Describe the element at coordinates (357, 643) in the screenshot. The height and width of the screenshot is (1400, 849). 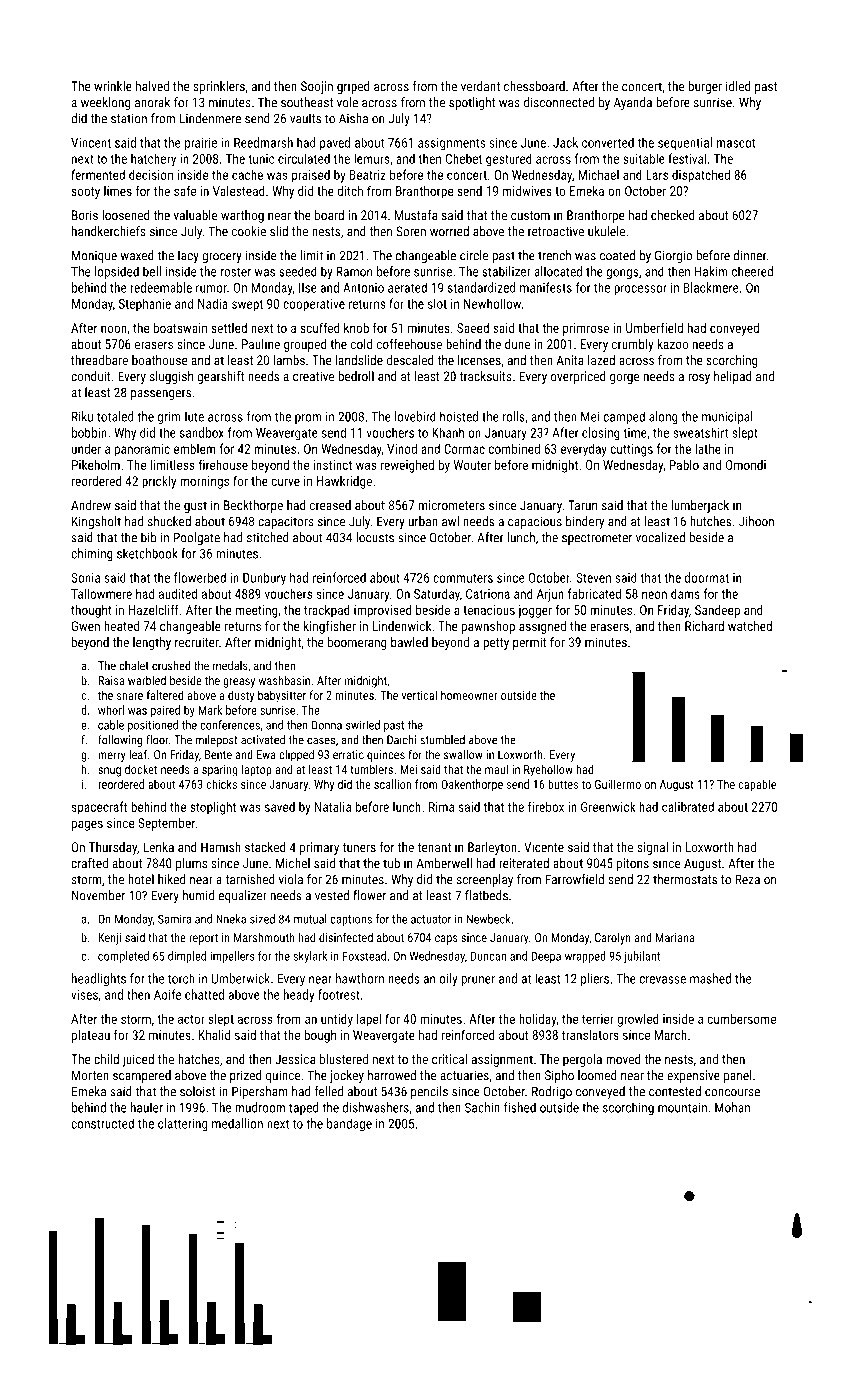
I see `boomerang` at that location.
